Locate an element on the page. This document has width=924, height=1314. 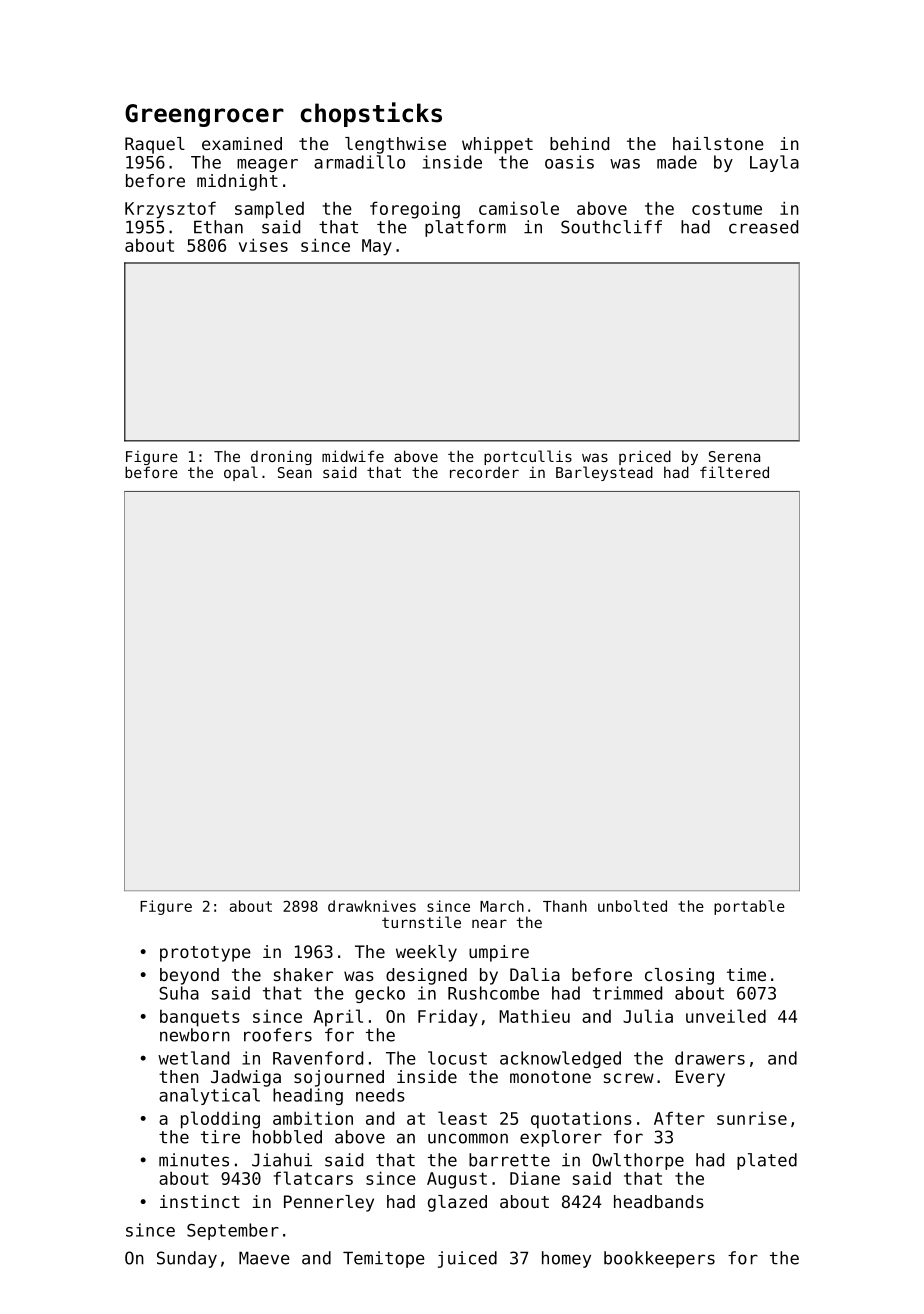
hailstone is located at coordinates (718, 143).
